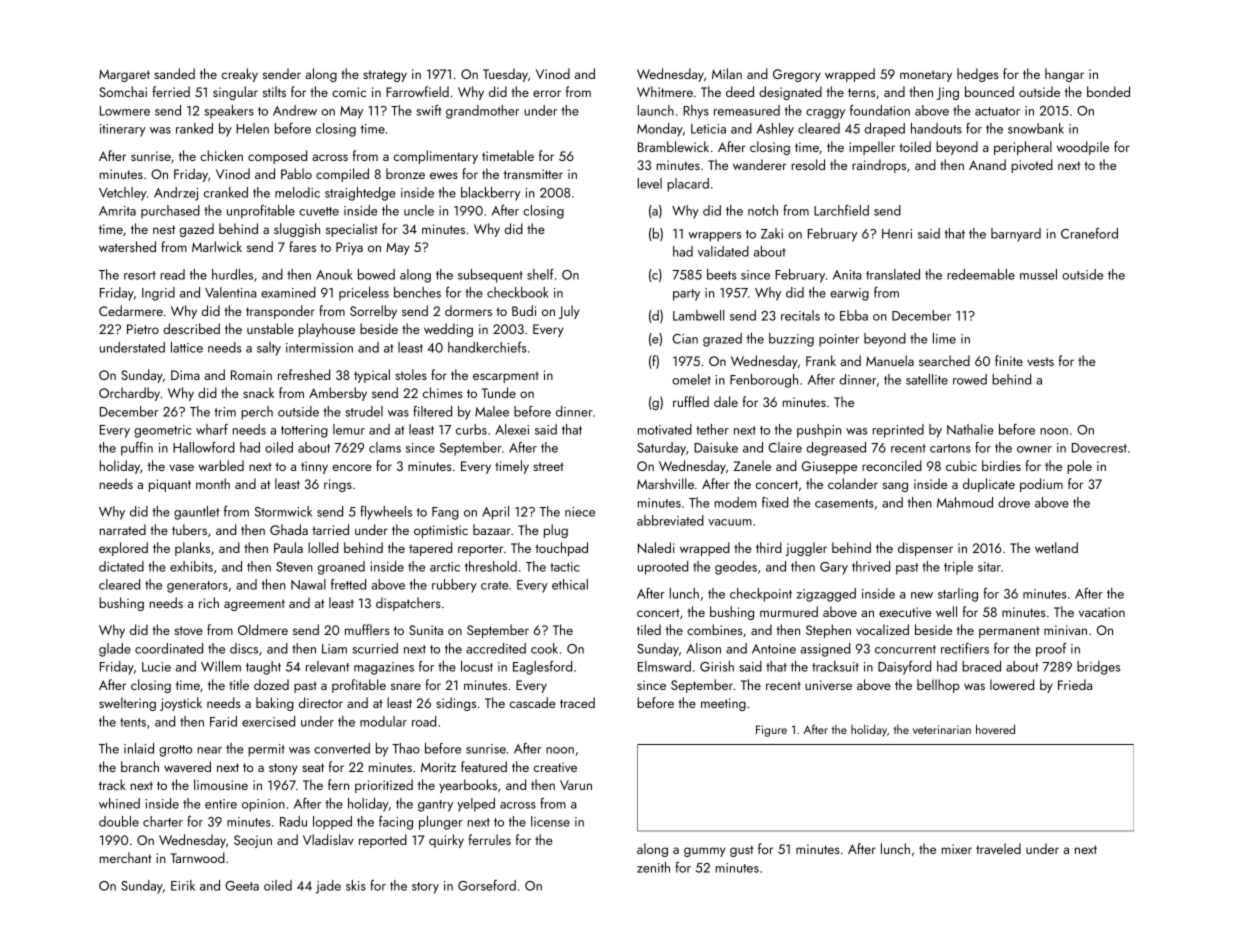  I want to click on tether, so click(712, 429).
